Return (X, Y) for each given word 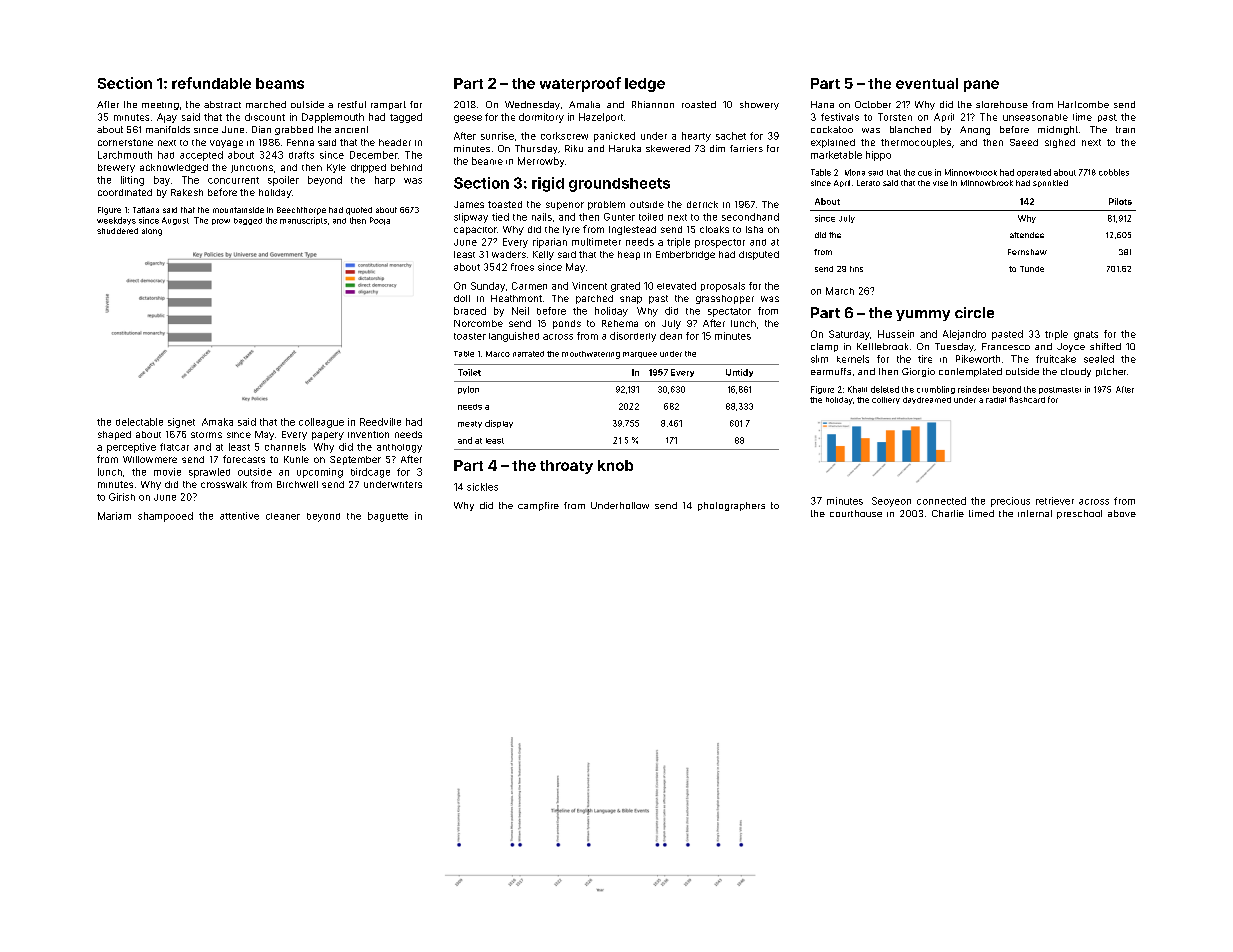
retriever (1055, 501)
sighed (1060, 143)
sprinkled (1050, 183)
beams (280, 83)
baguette (388, 517)
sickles (482, 487)
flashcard (1027, 399)
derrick (702, 204)
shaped (114, 435)
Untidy (739, 373)
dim (717, 148)
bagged (248, 221)
